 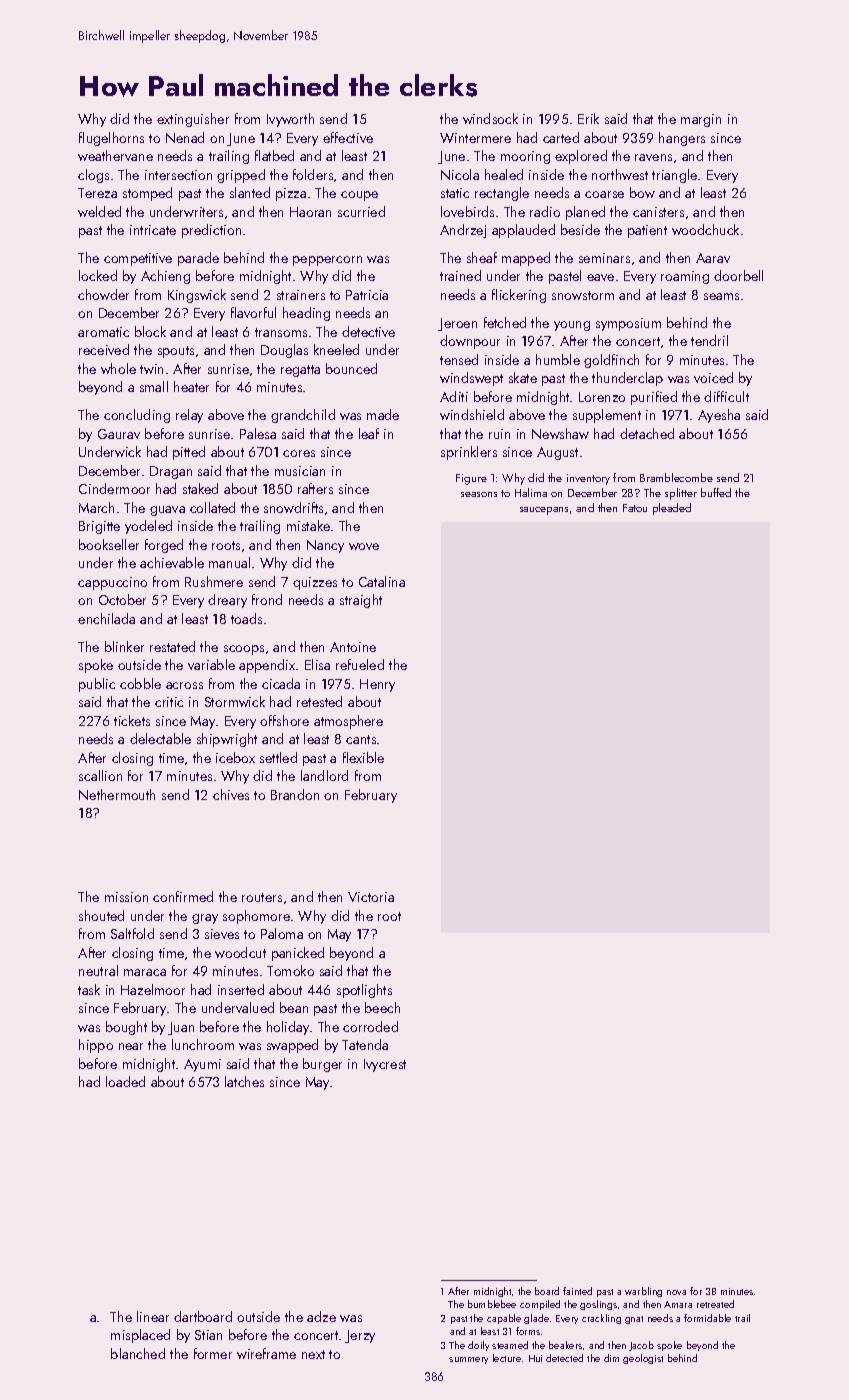 I want to click on cicada, so click(x=281, y=683).
